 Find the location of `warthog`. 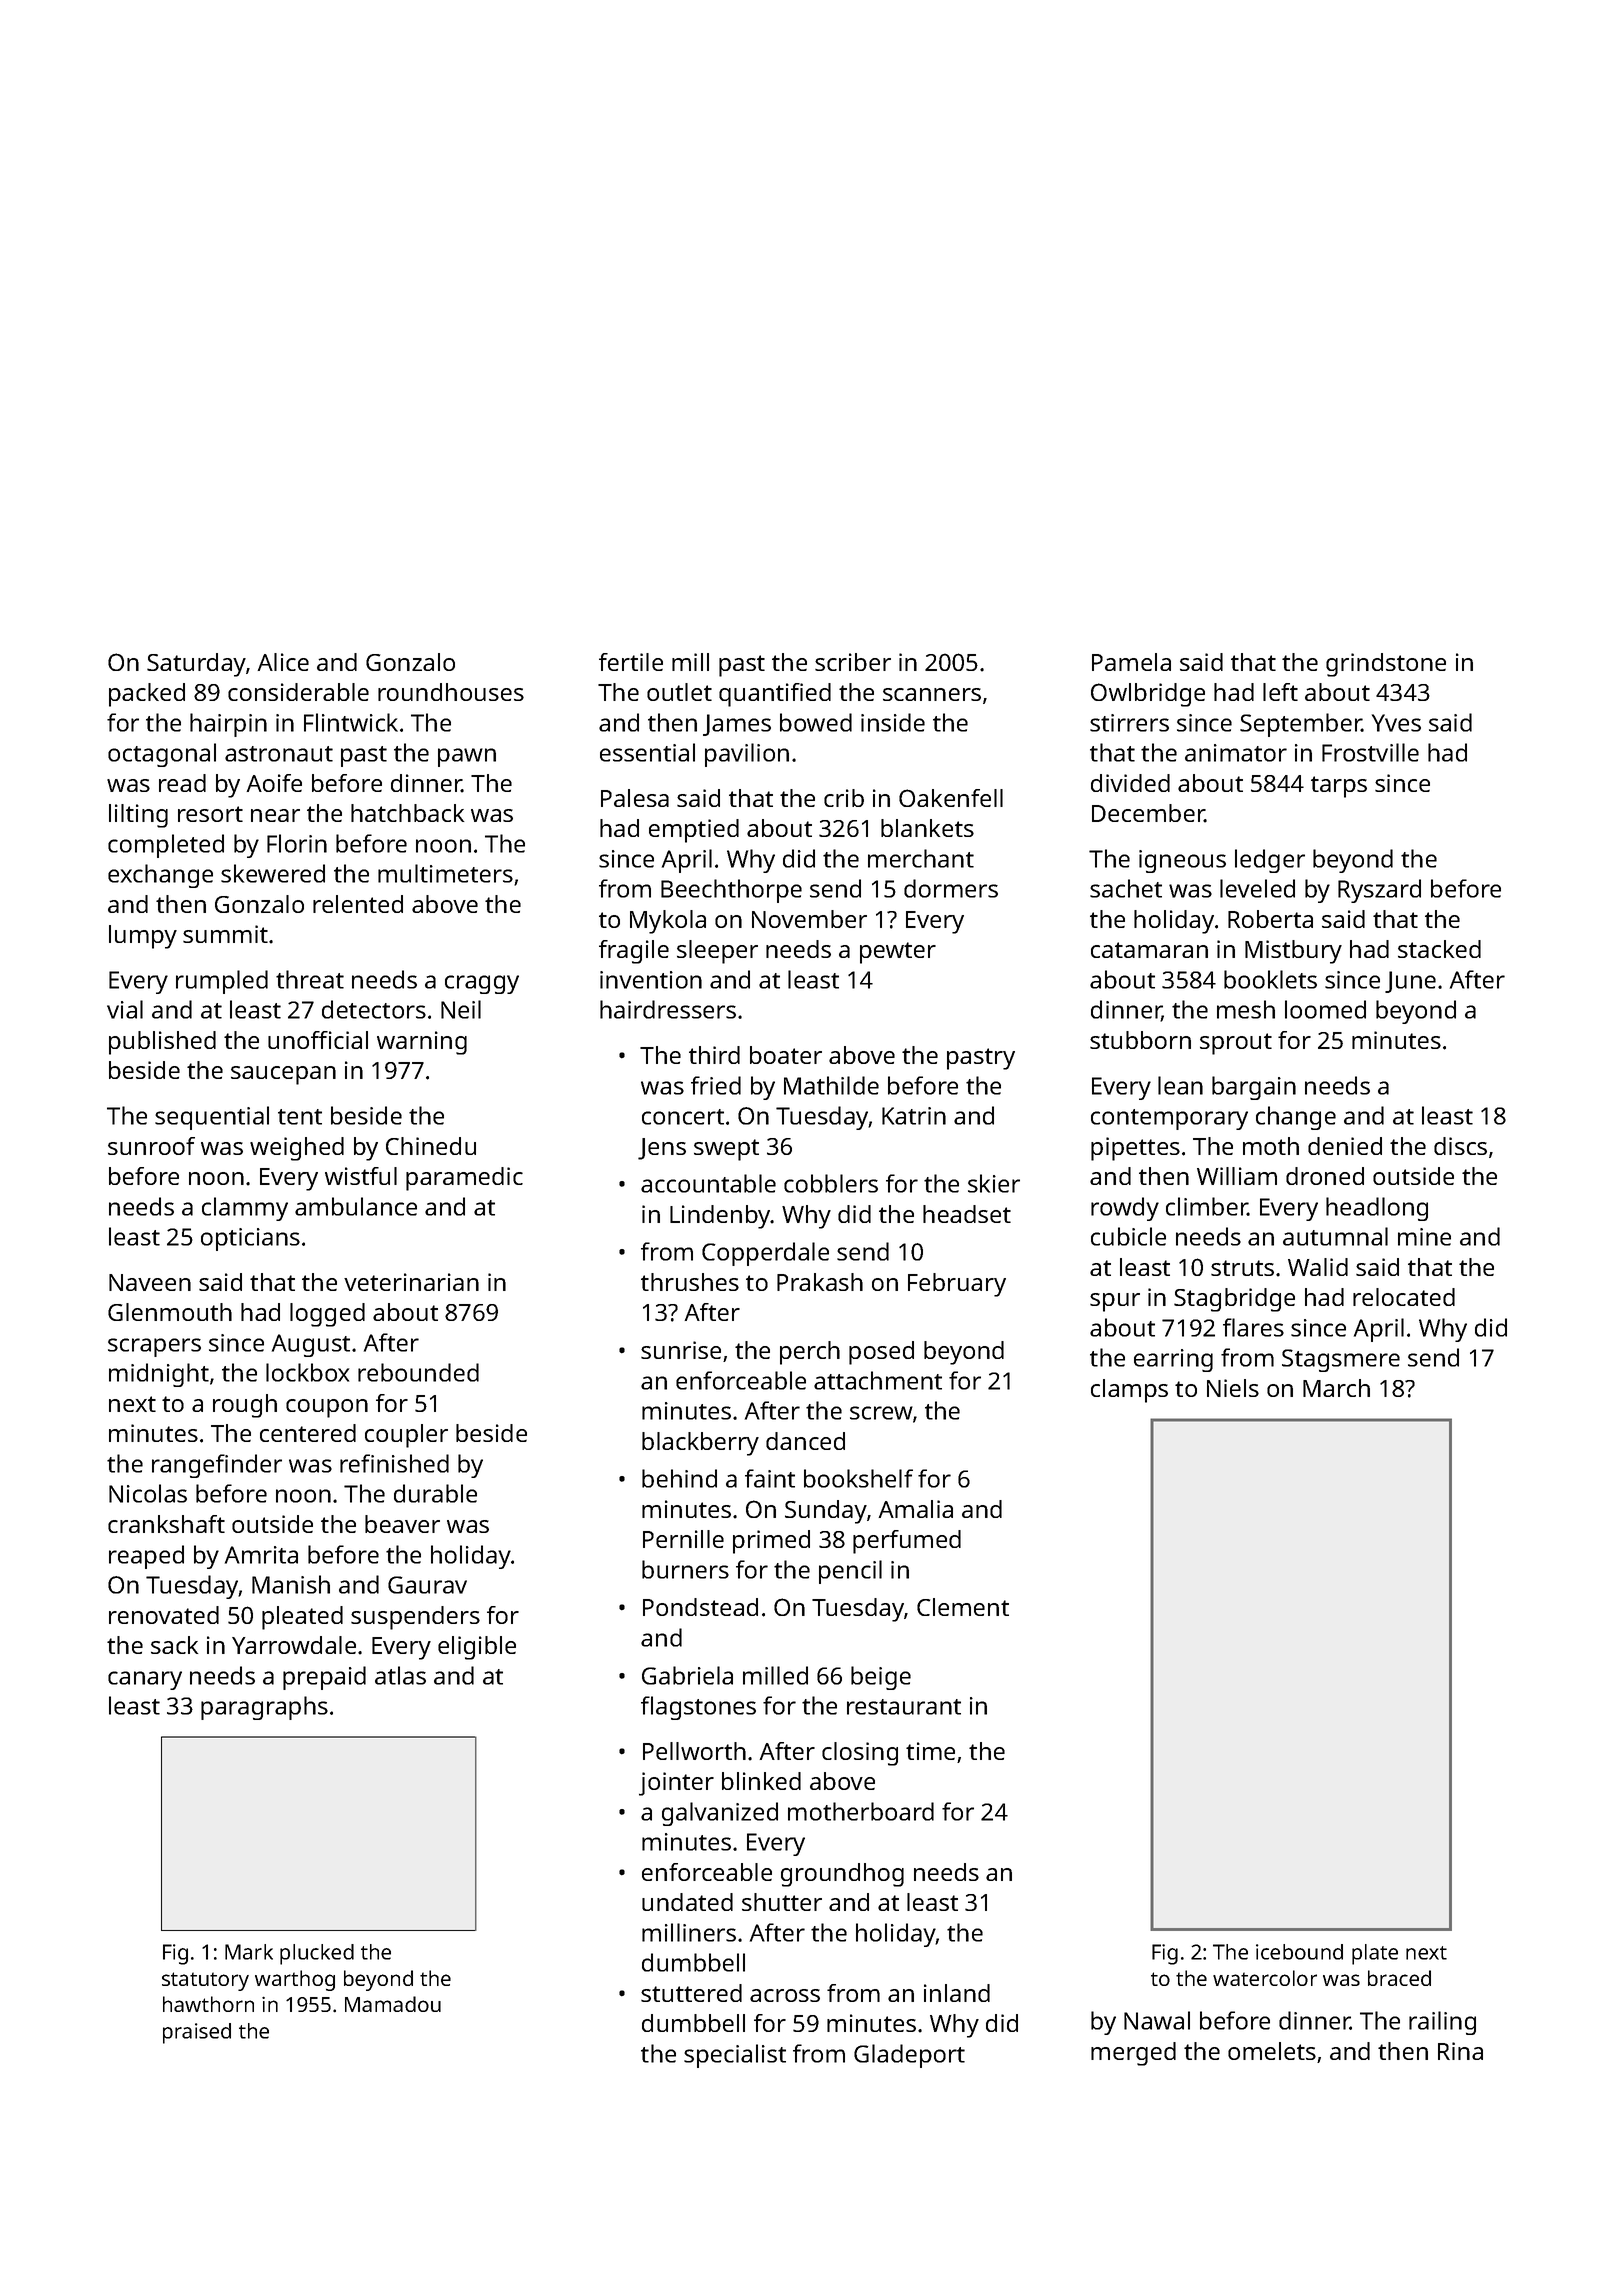

warthog is located at coordinates (295, 1980).
